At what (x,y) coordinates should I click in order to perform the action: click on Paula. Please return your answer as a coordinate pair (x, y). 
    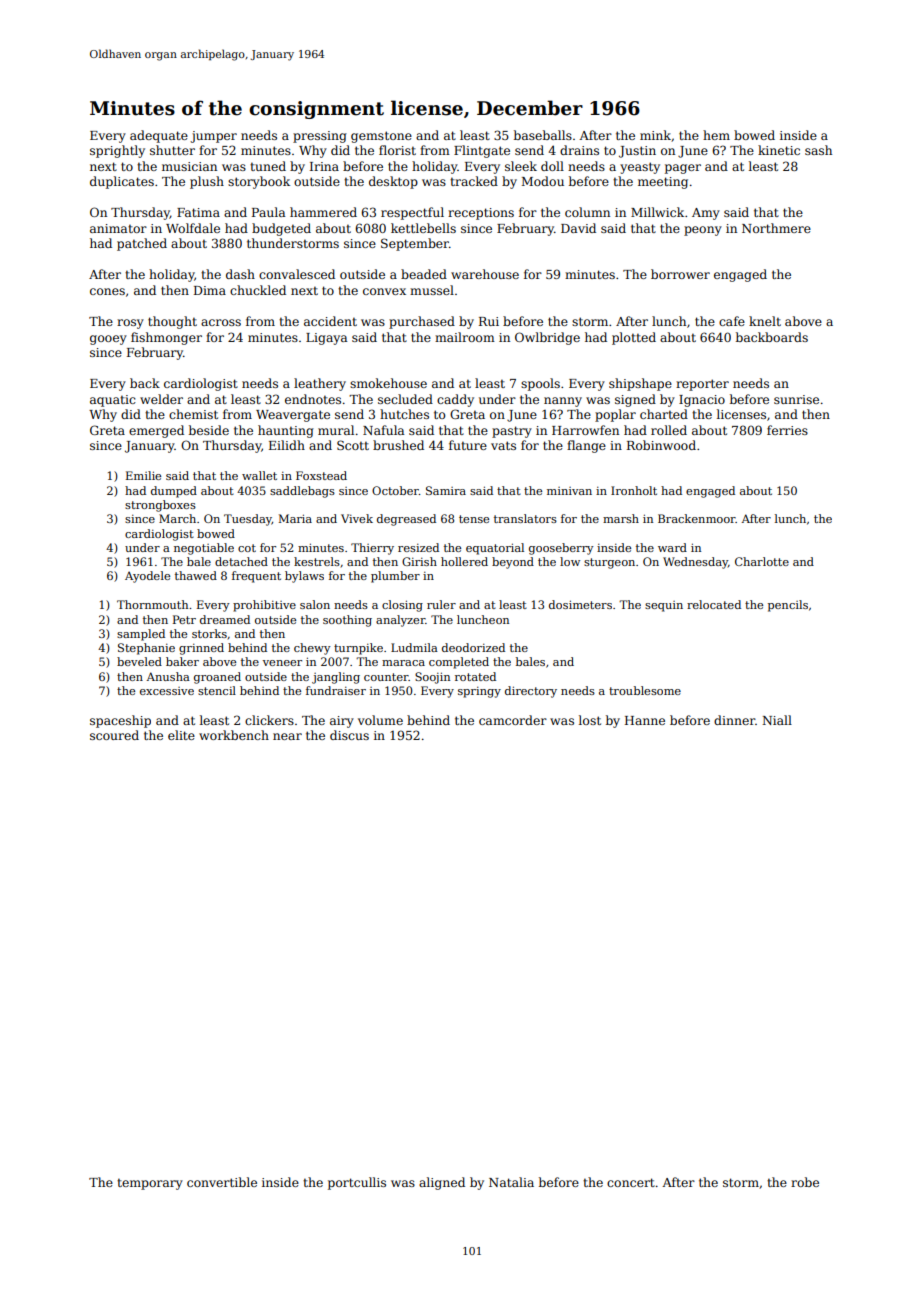
    Looking at the image, I should click on (268, 212).
